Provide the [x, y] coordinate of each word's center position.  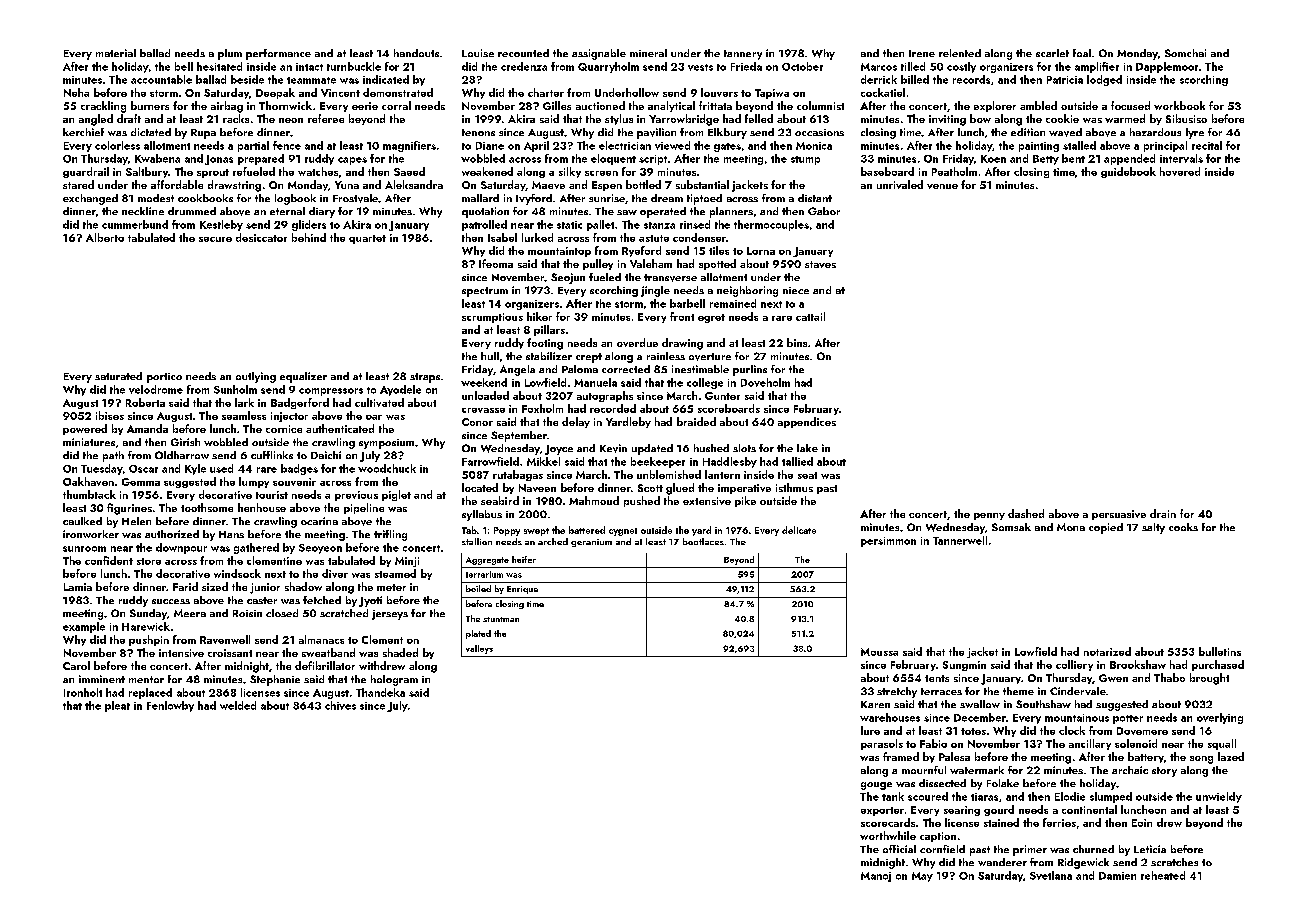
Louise [478, 53]
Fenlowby [170, 706]
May [922, 877]
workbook [1179, 105]
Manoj [876, 877]
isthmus [794, 487]
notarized [1107, 651]
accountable [161, 79]
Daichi [326, 455]
